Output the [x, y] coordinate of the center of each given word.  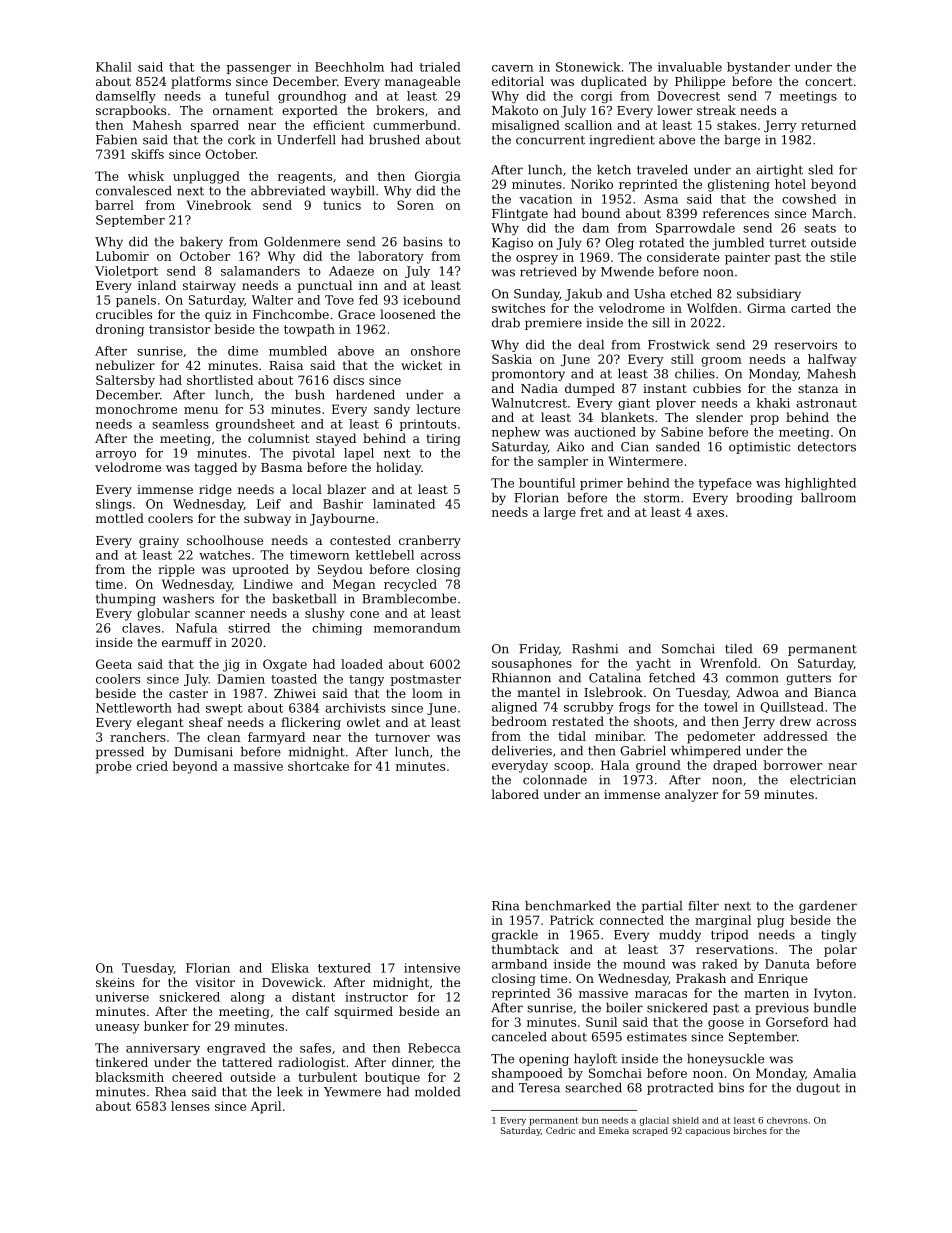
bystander [758, 68]
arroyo [116, 455]
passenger [258, 69]
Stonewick [588, 67]
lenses [190, 1106]
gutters [808, 679]
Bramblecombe [409, 599]
